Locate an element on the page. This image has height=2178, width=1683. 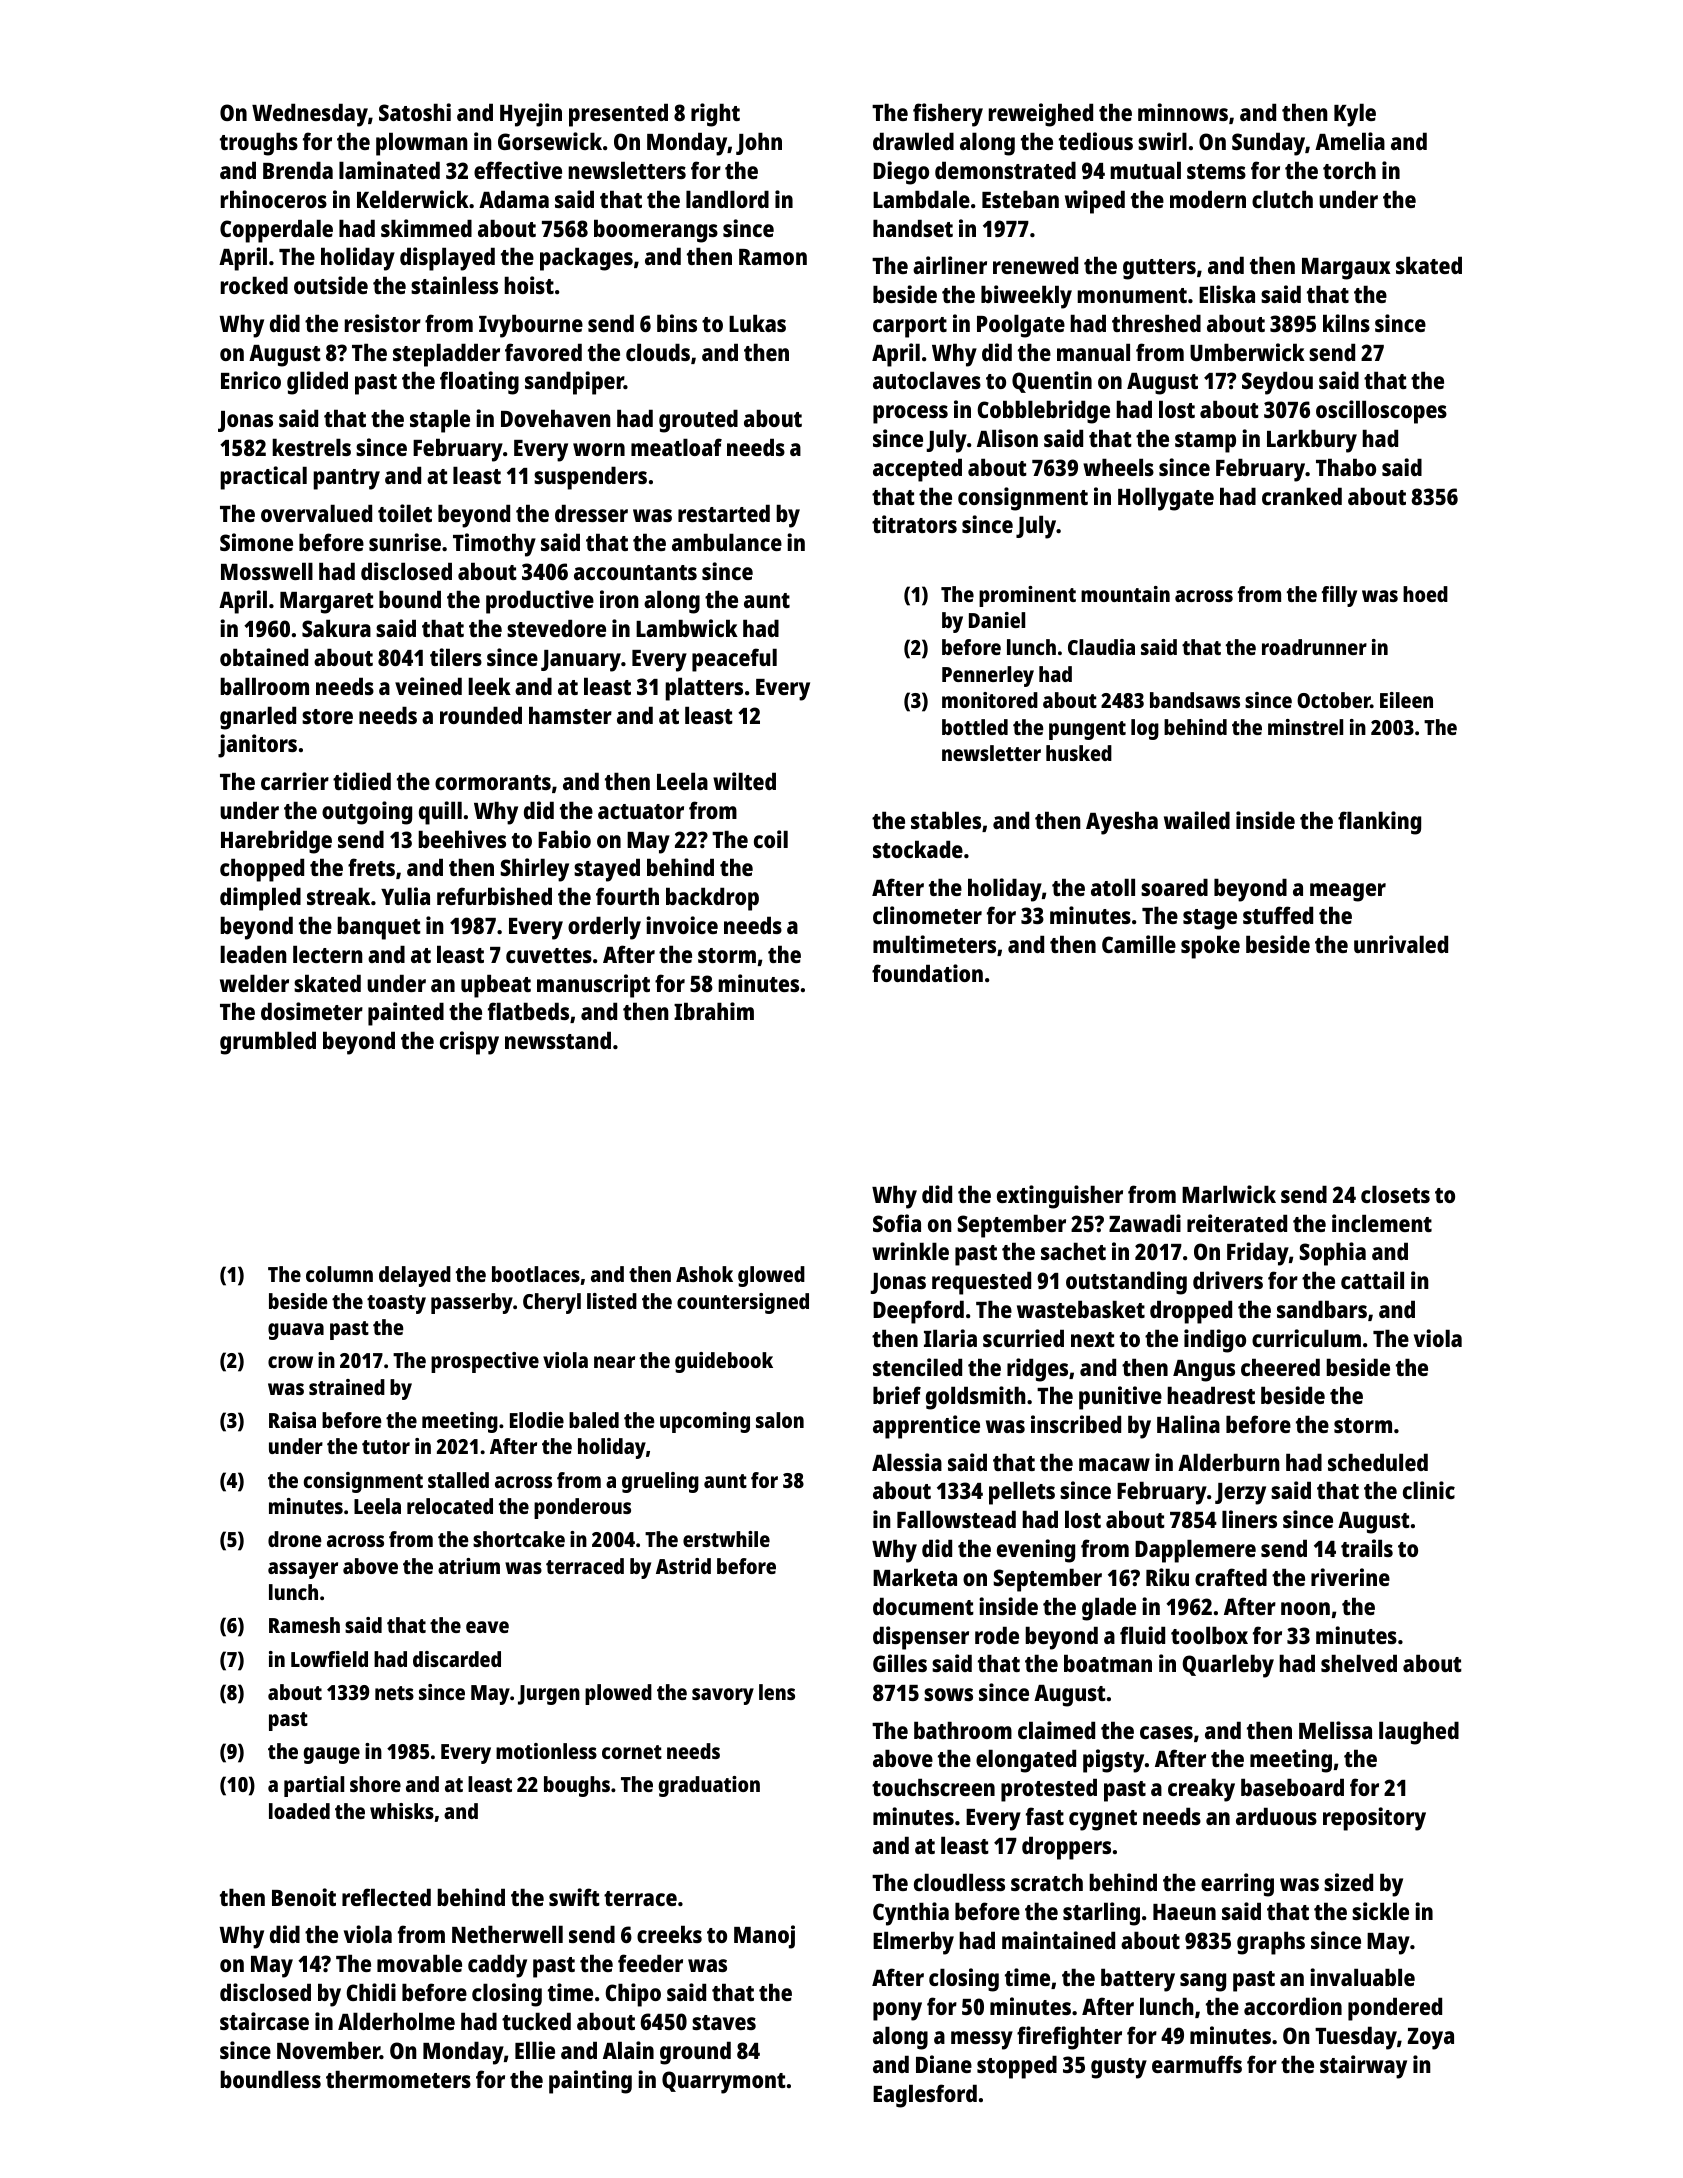
Raisa is located at coordinates (292, 1420).
